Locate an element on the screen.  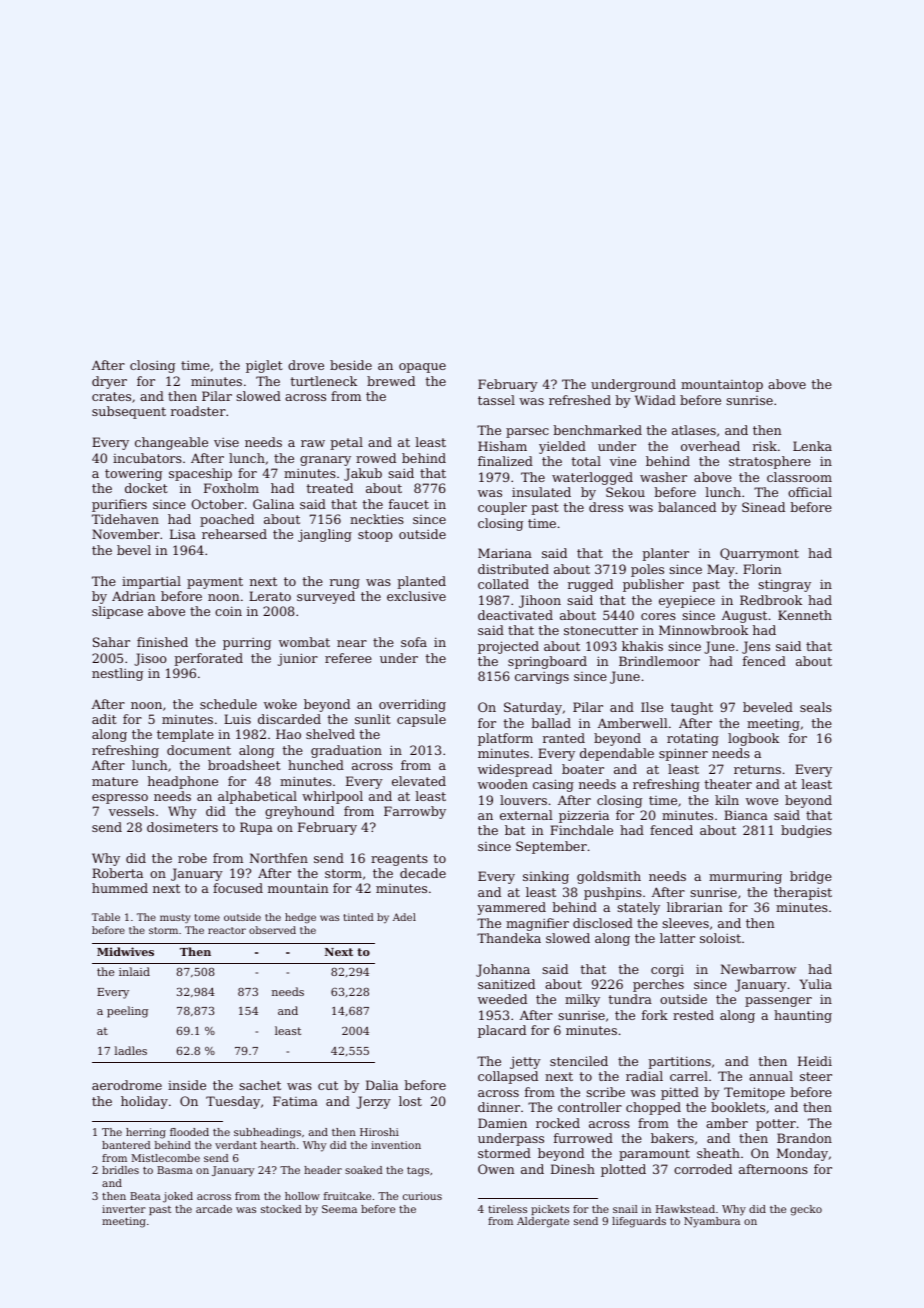
benchmarked is located at coordinates (598, 430).
